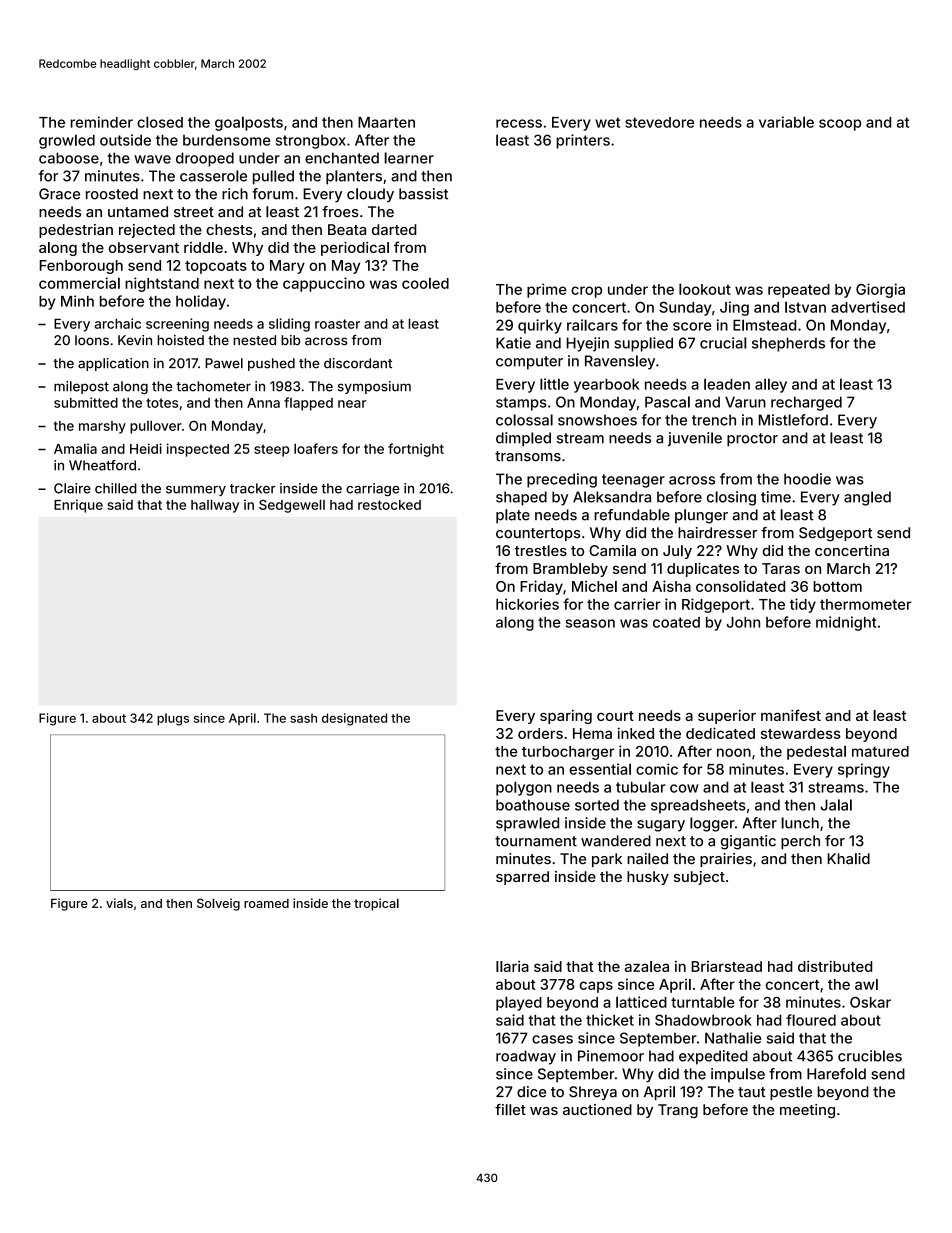  What do you see at coordinates (112, 194) in the screenshot?
I see `roosted` at bounding box center [112, 194].
